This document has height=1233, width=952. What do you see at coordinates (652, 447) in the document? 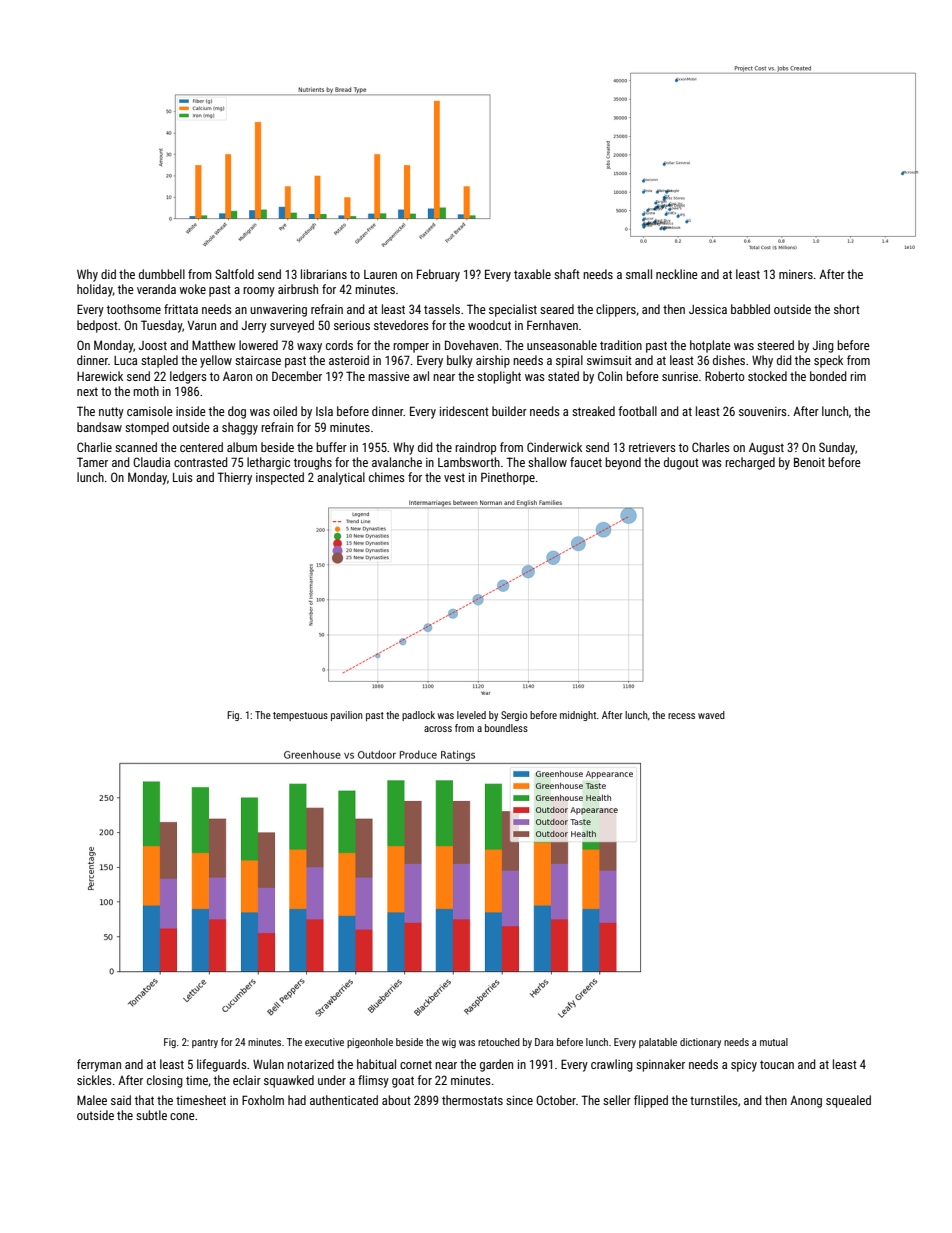
I see `retrievers` at bounding box center [652, 447].
